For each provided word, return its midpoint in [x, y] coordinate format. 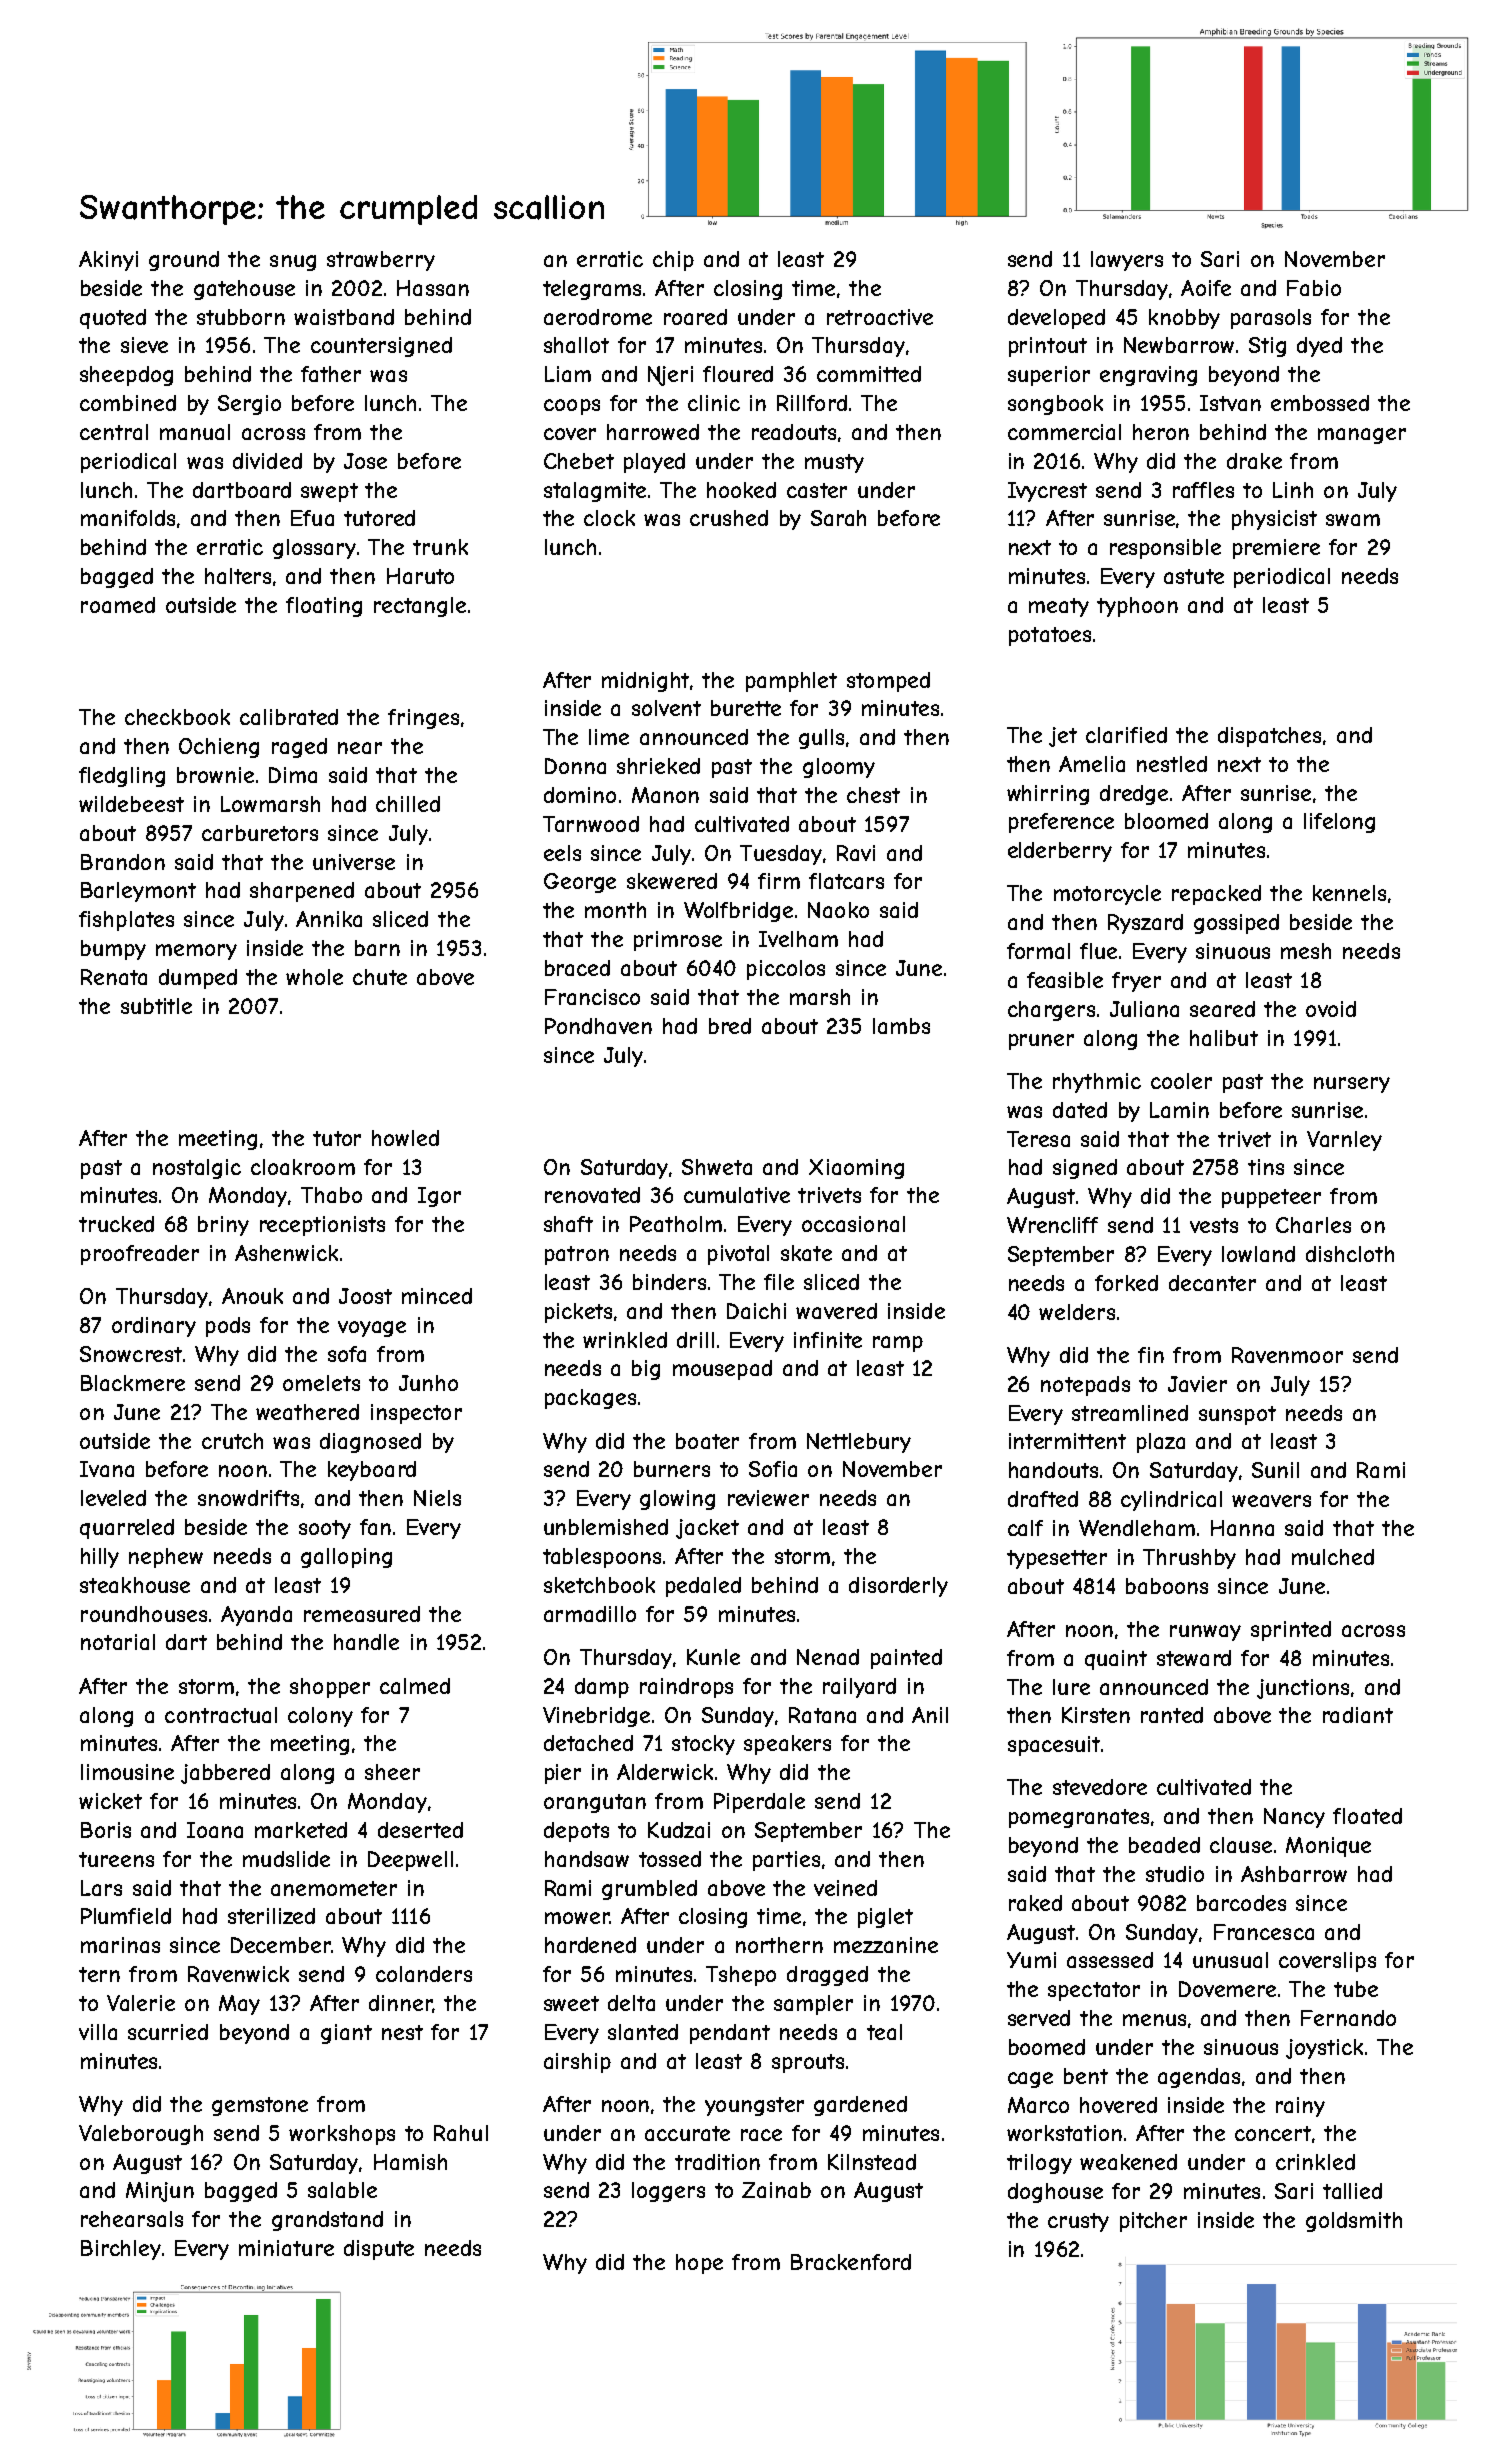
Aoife [1206, 288]
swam [1353, 520]
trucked [116, 1224]
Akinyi [108, 261]
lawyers [1127, 261]
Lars [101, 1888]
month [615, 910]
